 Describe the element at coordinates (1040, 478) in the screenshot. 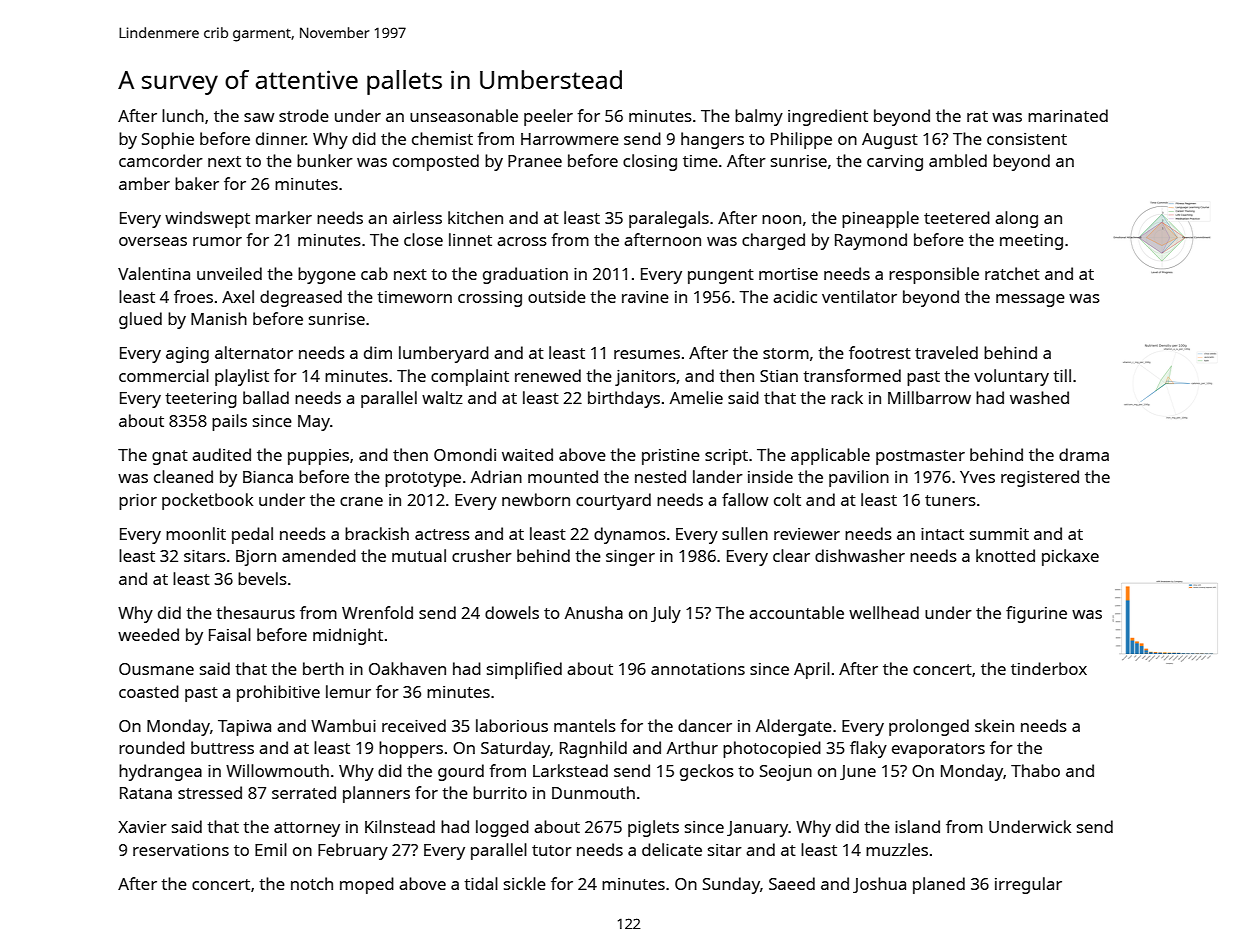

I see `registered` at that location.
